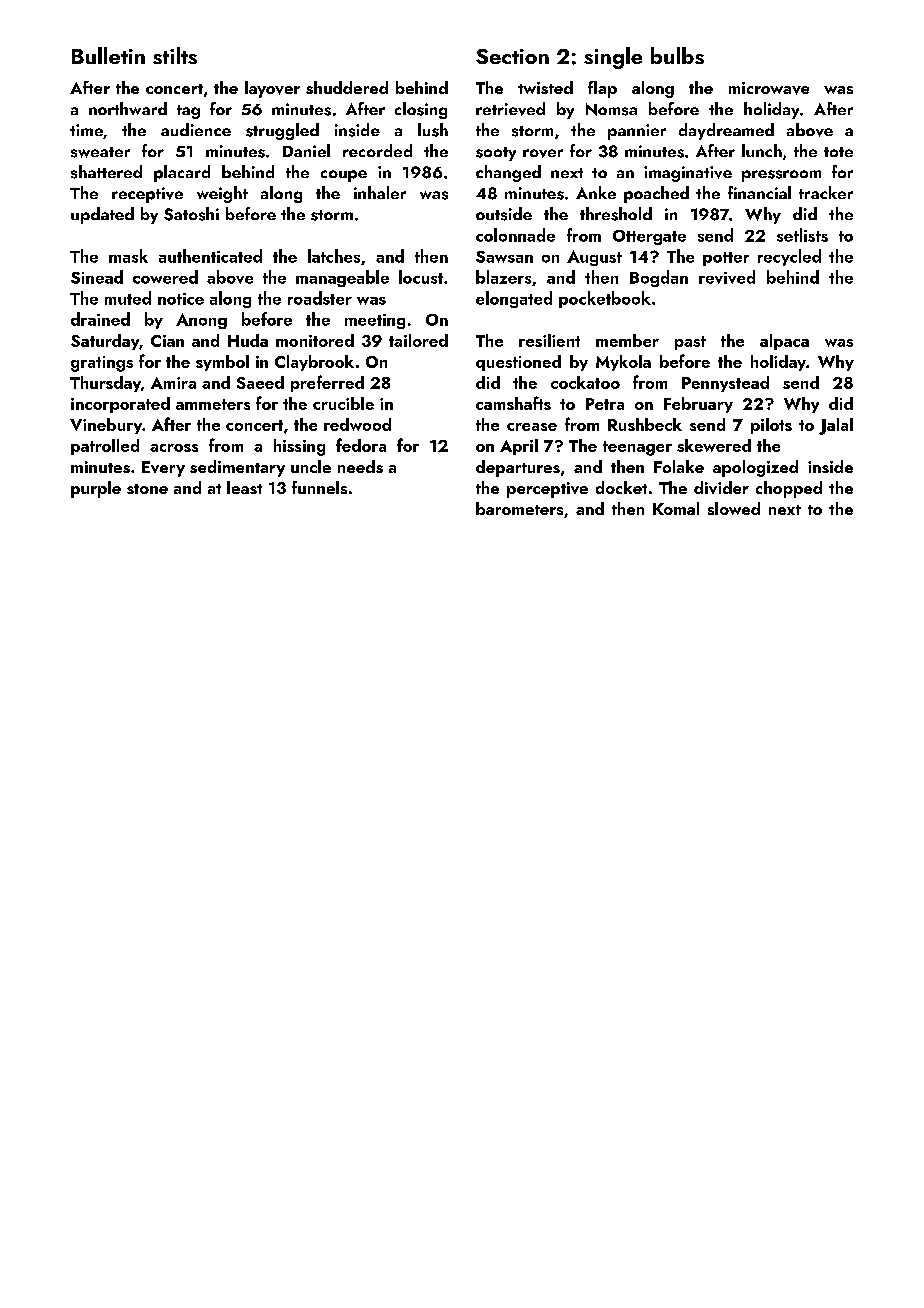  What do you see at coordinates (108, 55) in the document?
I see `Bulletin` at bounding box center [108, 55].
